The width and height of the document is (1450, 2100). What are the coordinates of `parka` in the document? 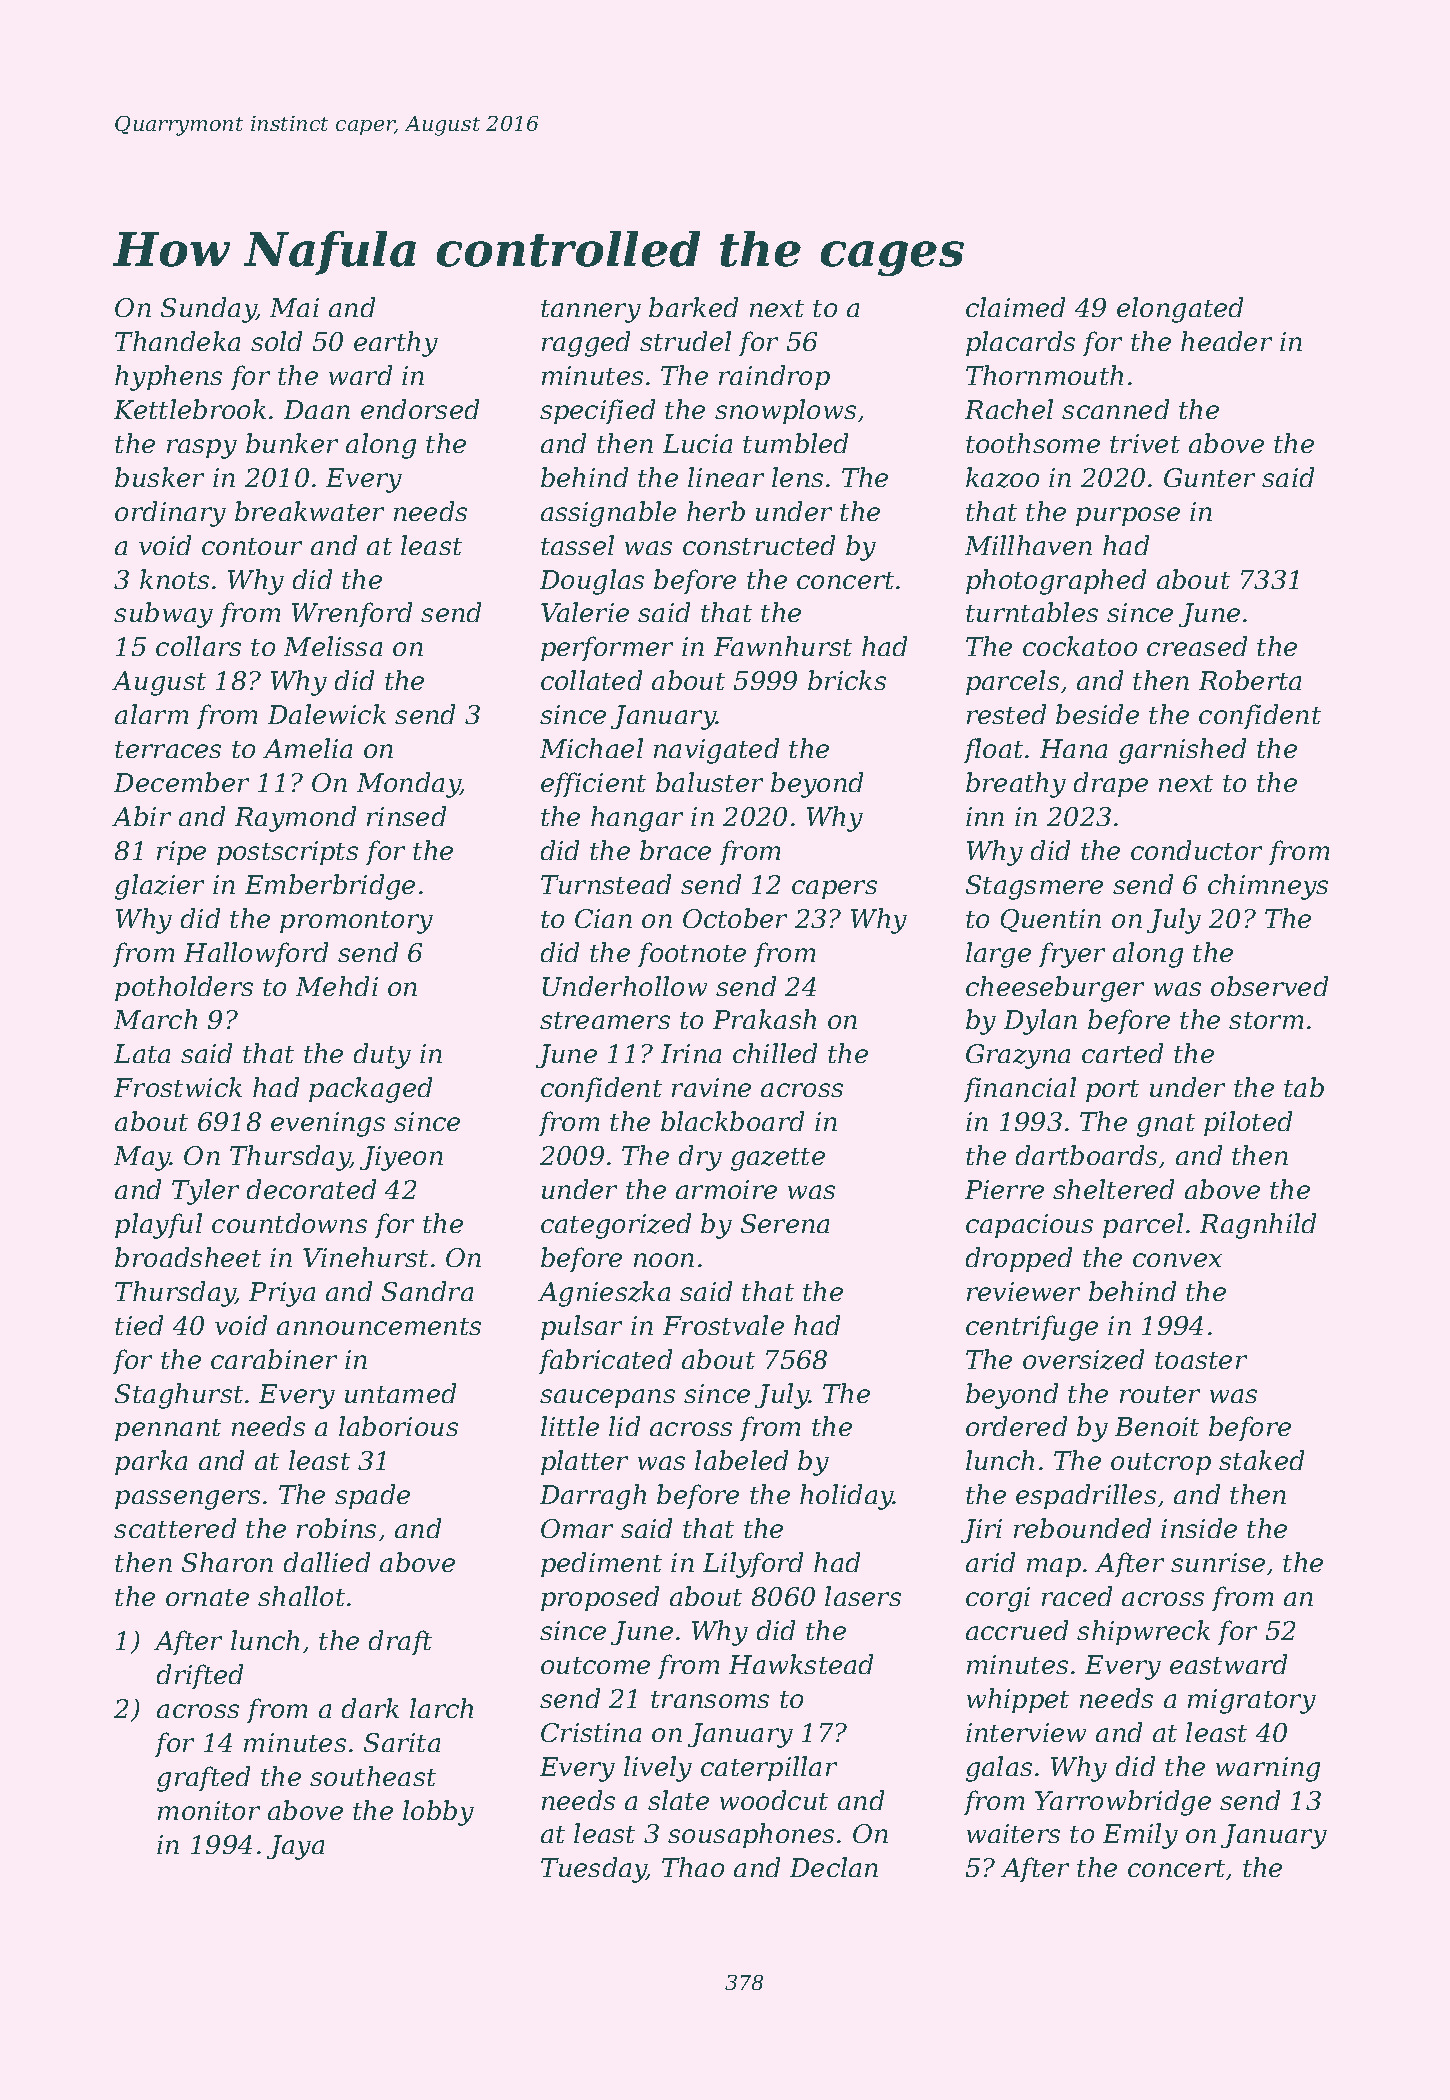 It's located at (151, 1462).
